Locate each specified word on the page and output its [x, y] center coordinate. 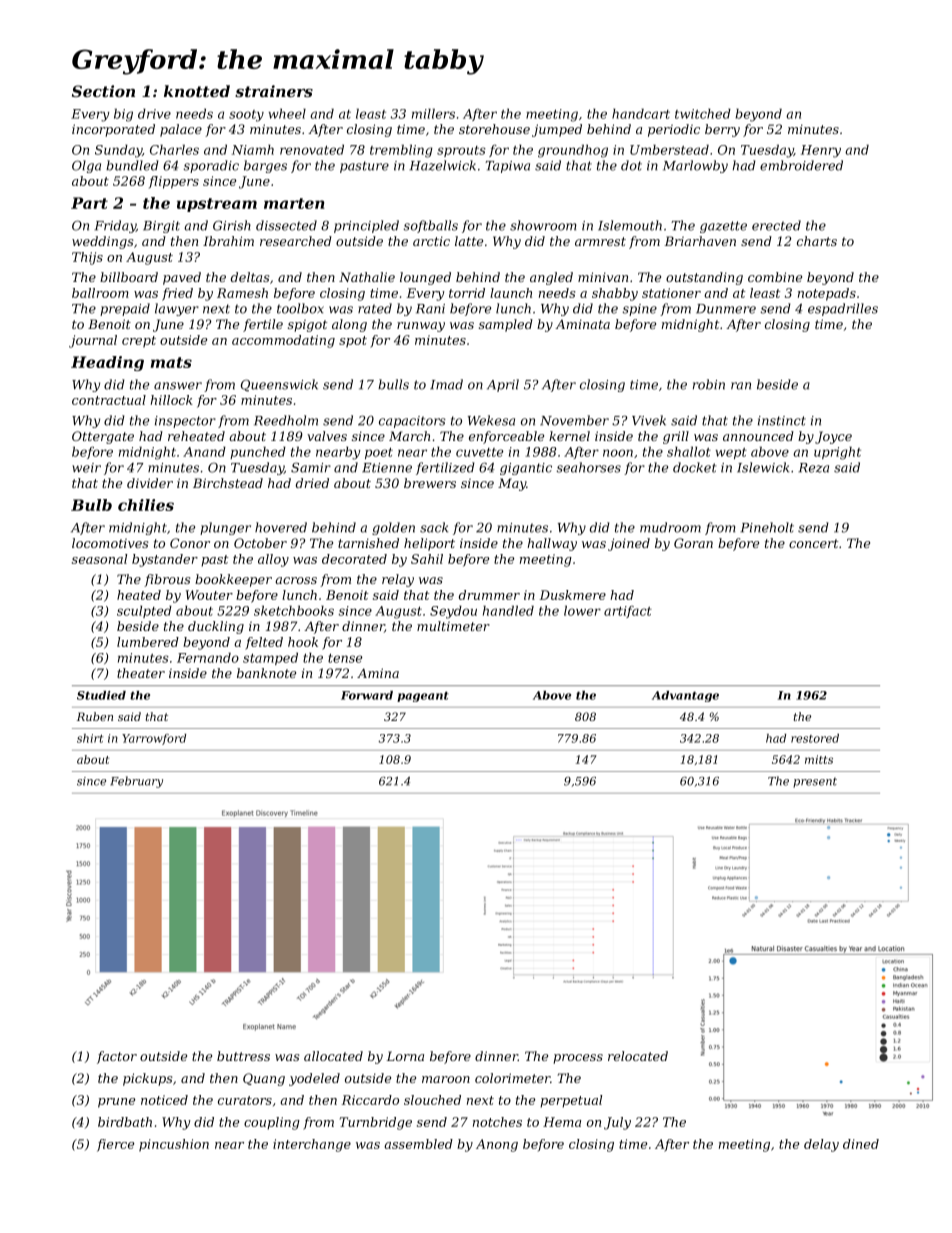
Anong [497, 1145]
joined [629, 544]
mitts [819, 759]
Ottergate [103, 437]
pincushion [174, 1145]
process [578, 1059]
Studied [101, 695]
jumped [557, 130]
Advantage [685, 696]
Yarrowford [154, 739]
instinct [782, 421]
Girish [232, 225]
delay [821, 1145]
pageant [423, 696]
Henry [821, 151]
